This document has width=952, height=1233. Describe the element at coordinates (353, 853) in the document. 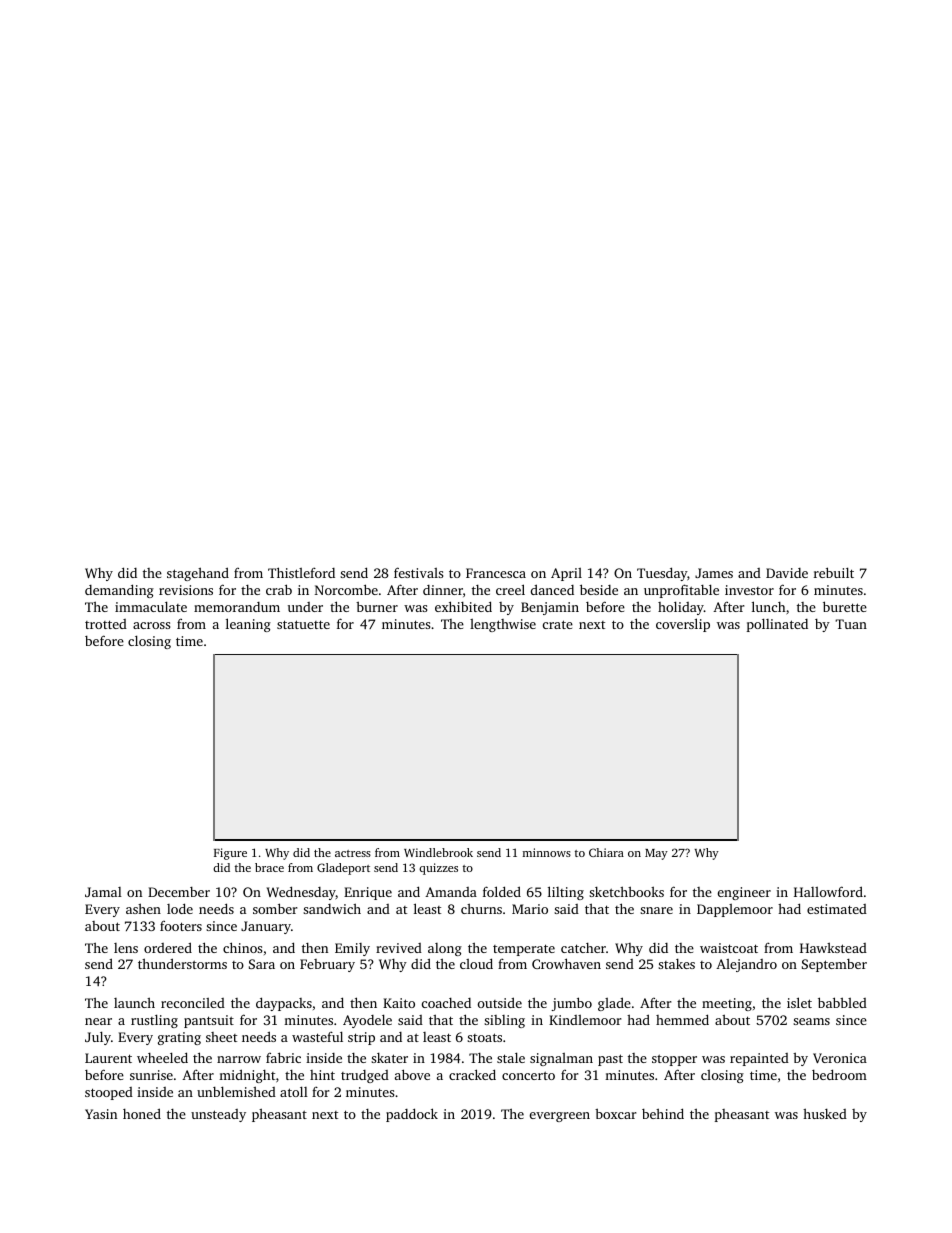

I see `actress` at that location.
